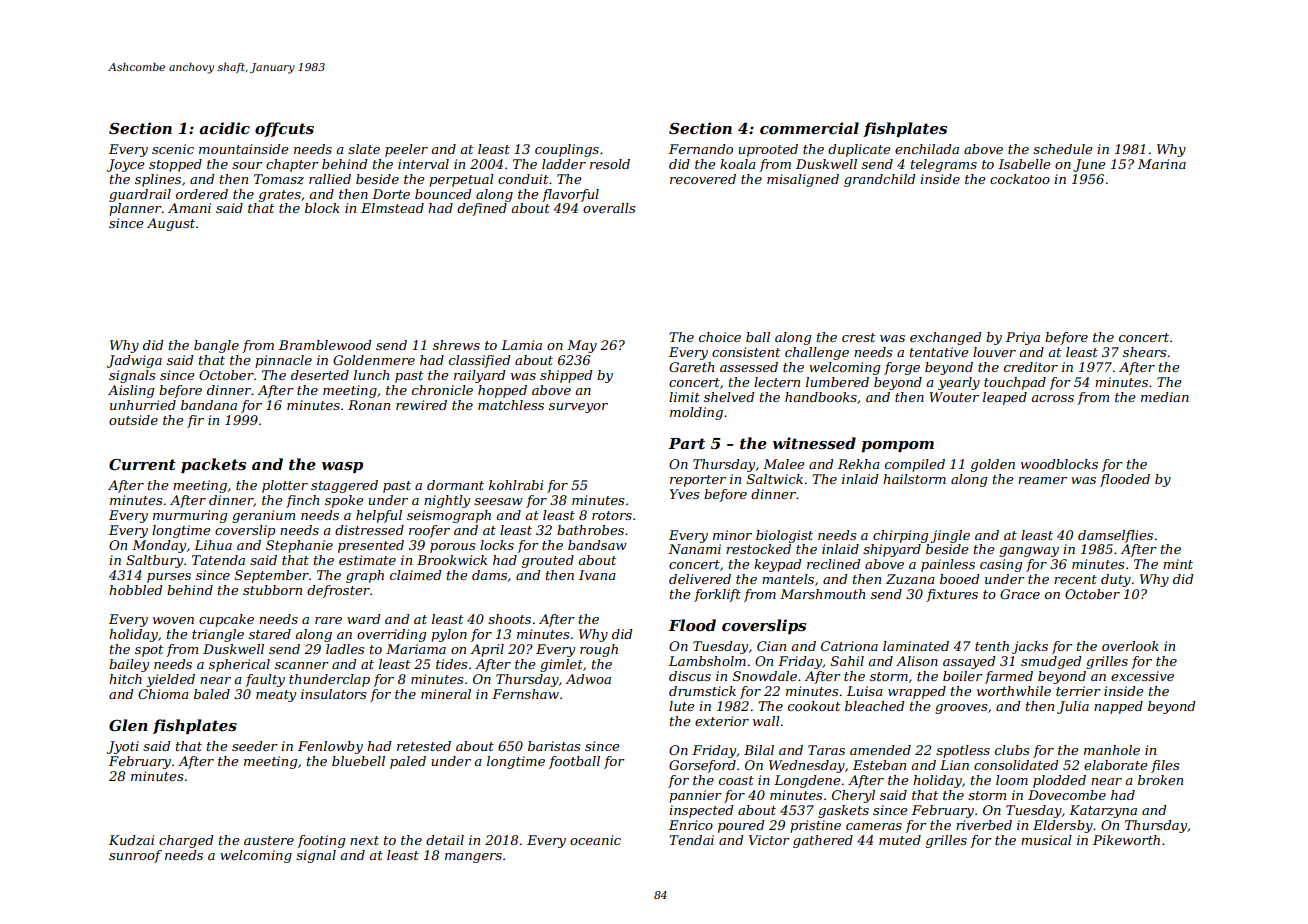 Image resolution: width=1308 pixels, height=924 pixels. I want to click on chirping, so click(900, 536).
